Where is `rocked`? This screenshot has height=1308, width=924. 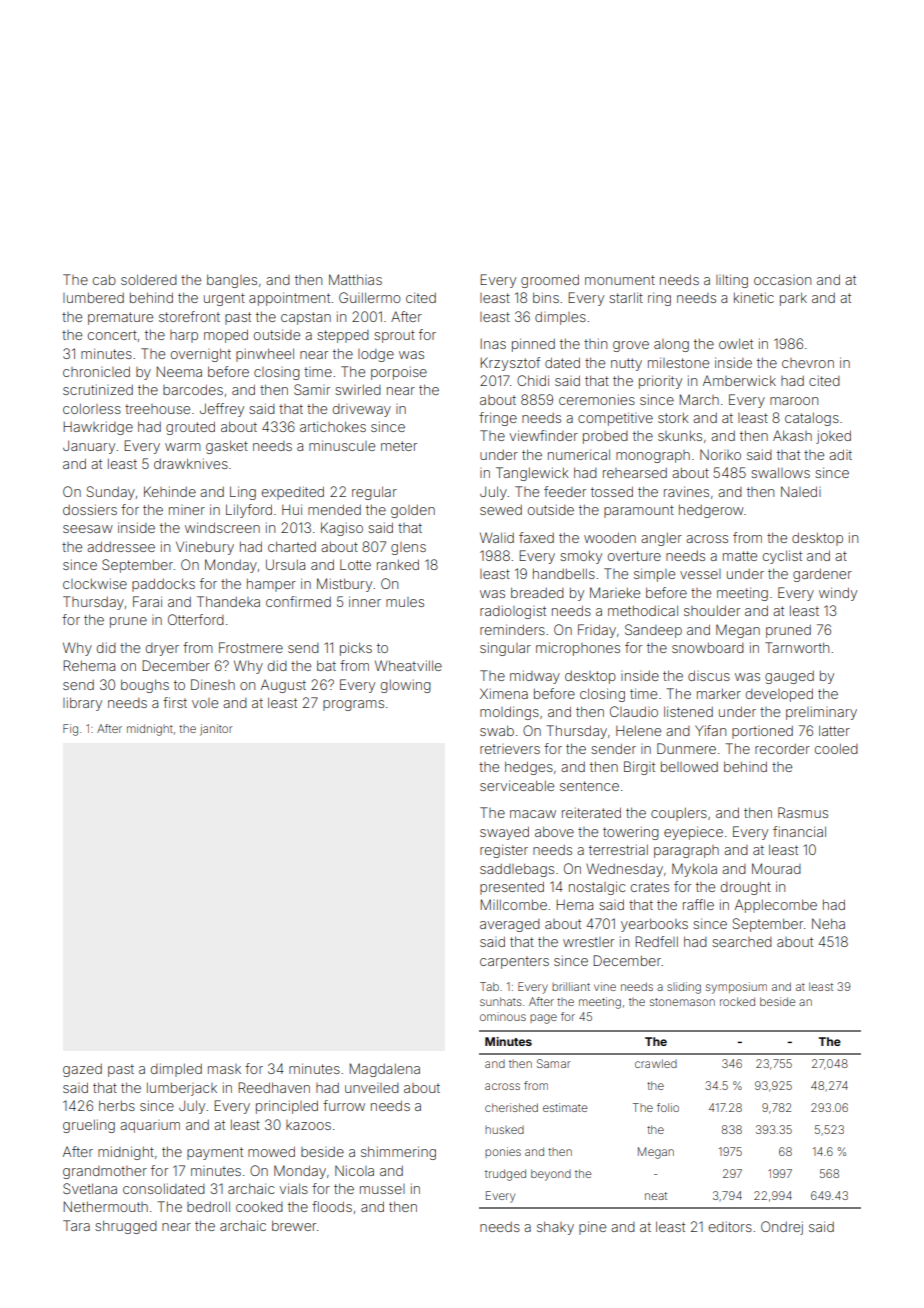
rocked is located at coordinates (737, 1001).
